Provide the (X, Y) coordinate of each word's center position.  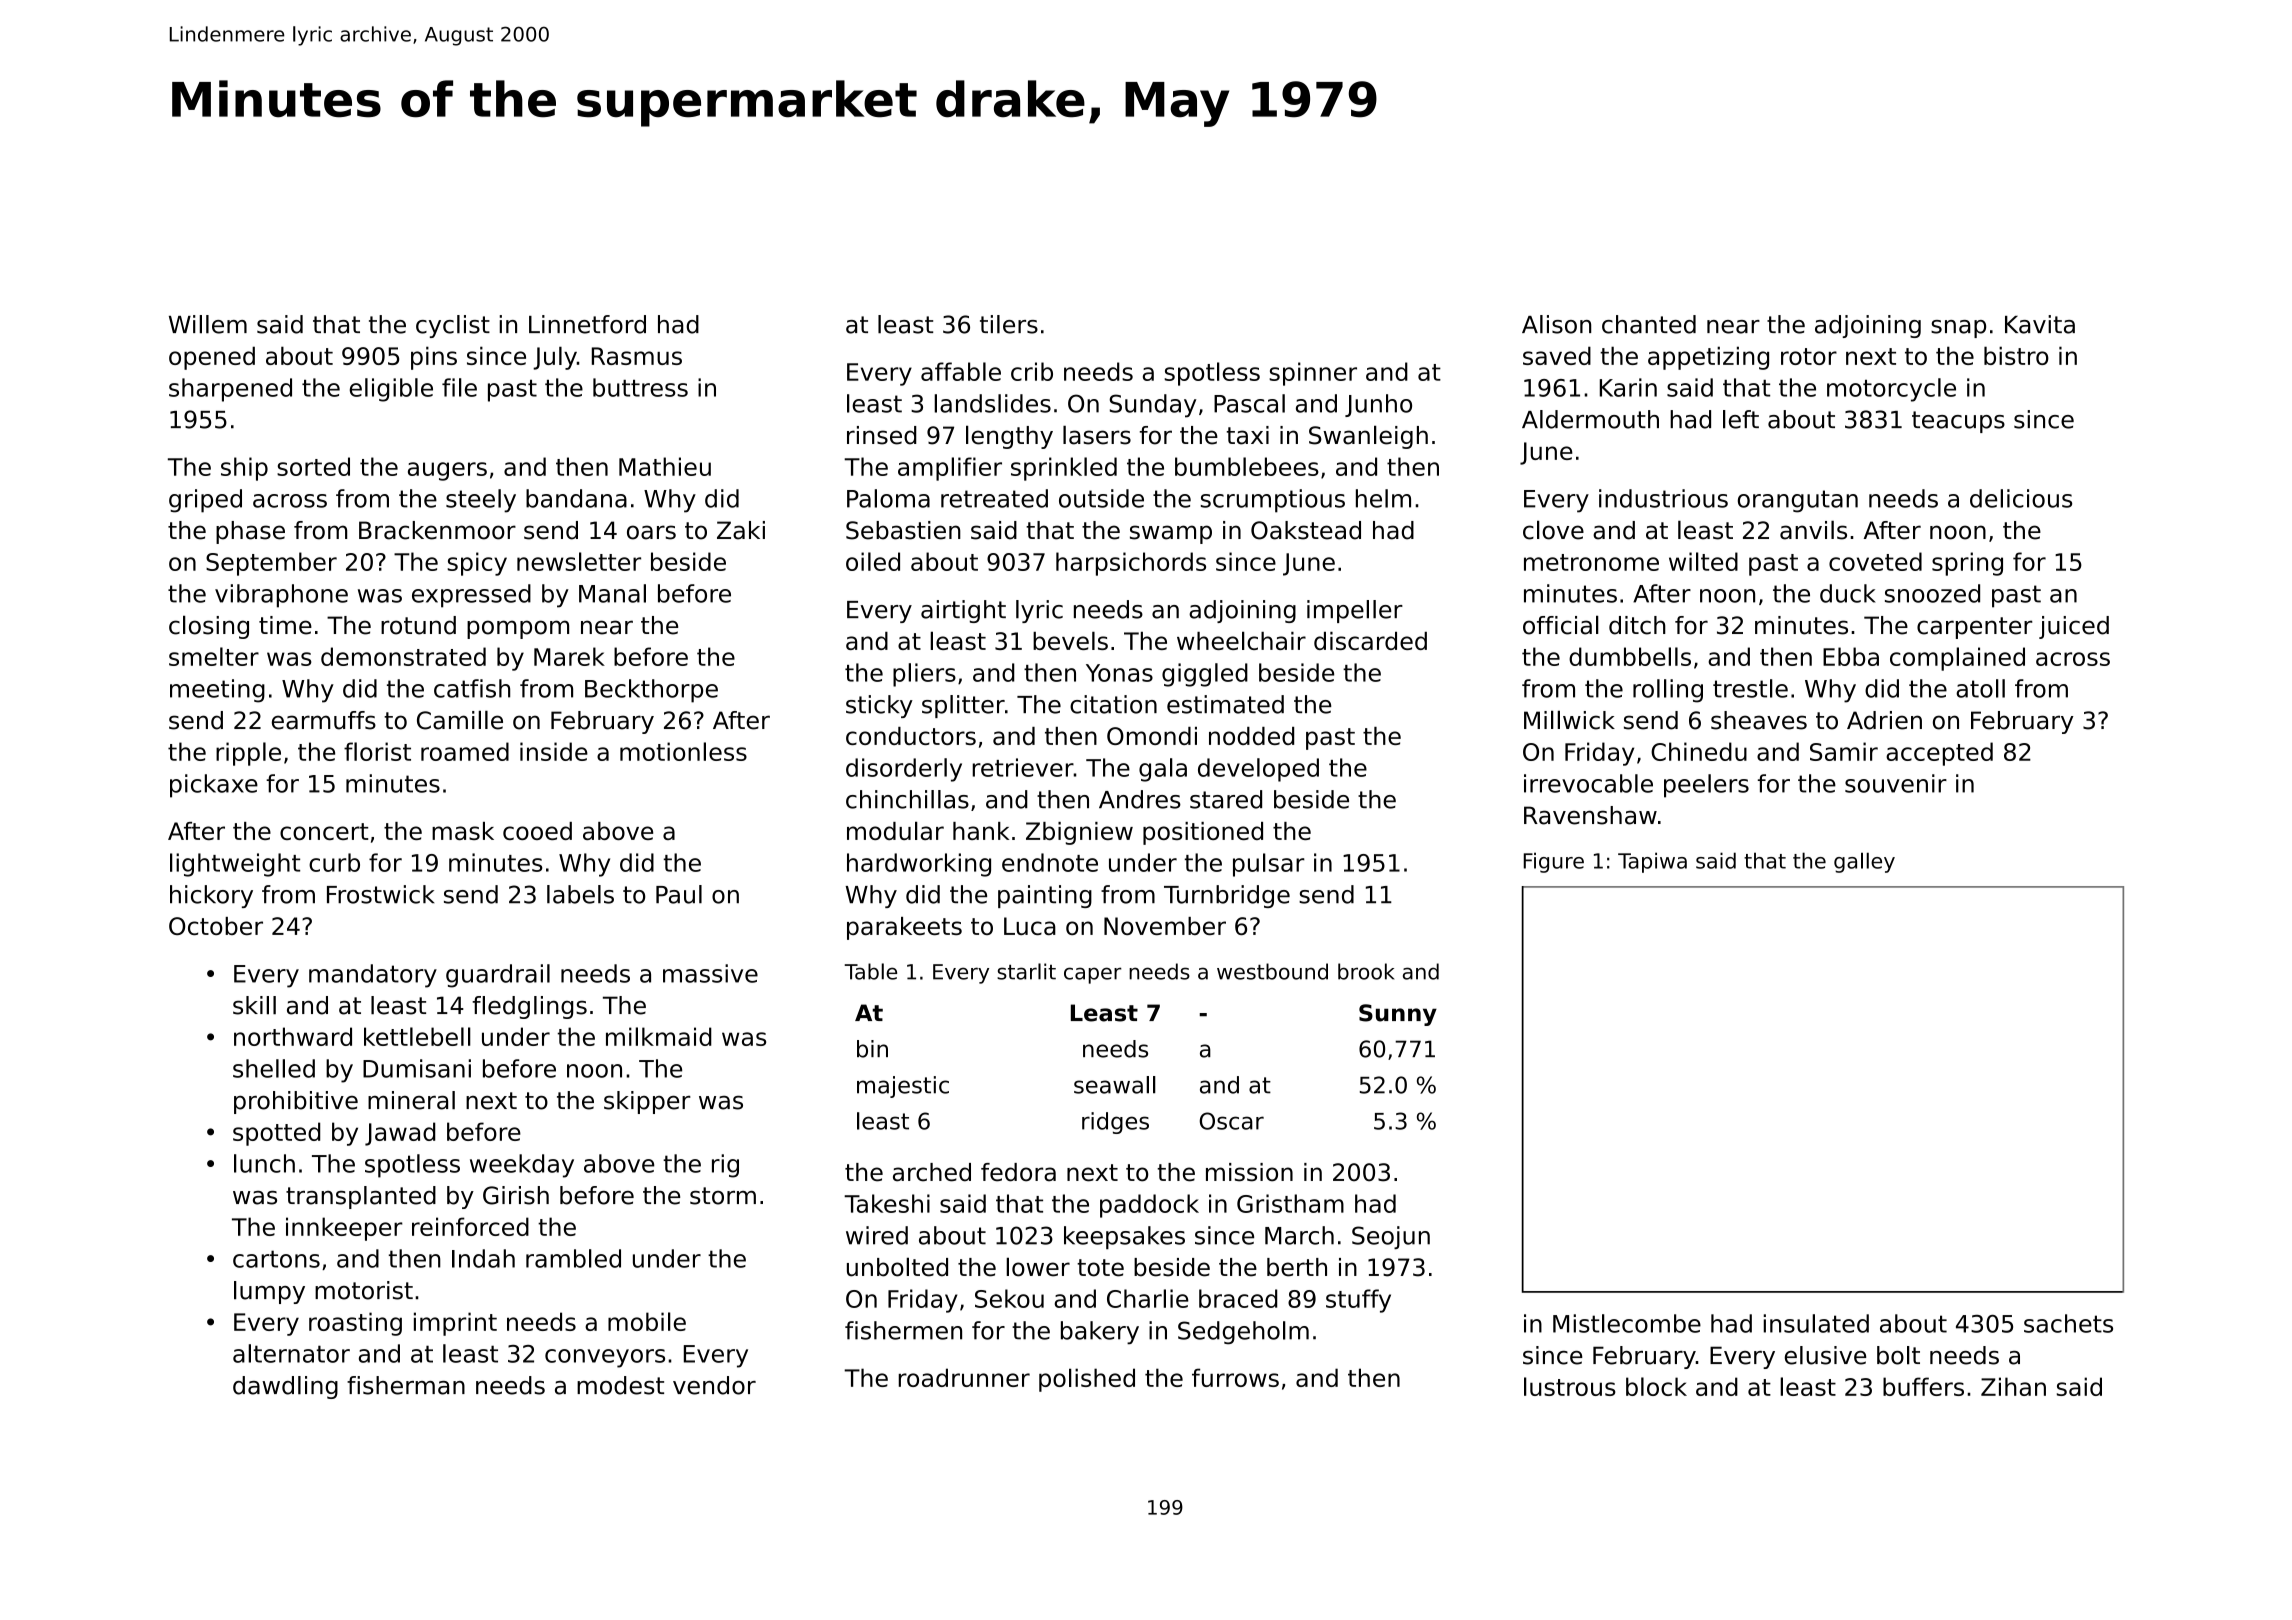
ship (244, 469)
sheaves (1759, 720)
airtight (963, 611)
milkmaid (659, 1036)
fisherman (406, 1385)
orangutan (1798, 501)
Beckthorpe (651, 691)
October (216, 926)
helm (1383, 498)
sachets (2068, 1323)
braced (1238, 1298)
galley (1864, 862)
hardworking (919, 865)
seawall (1115, 1085)
